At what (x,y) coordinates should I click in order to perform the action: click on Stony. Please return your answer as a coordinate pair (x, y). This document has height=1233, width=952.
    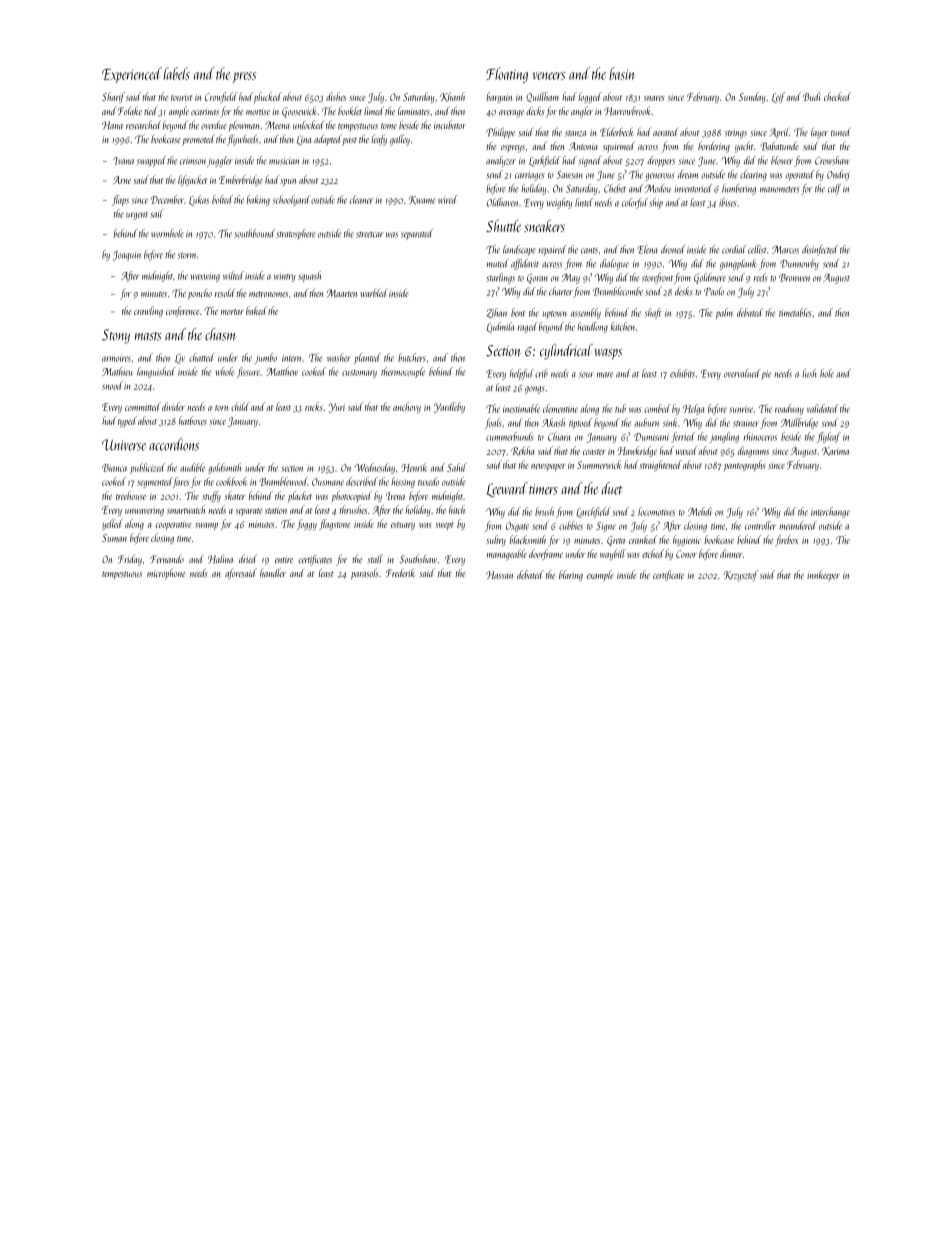
    Looking at the image, I should click on (116, 336).
